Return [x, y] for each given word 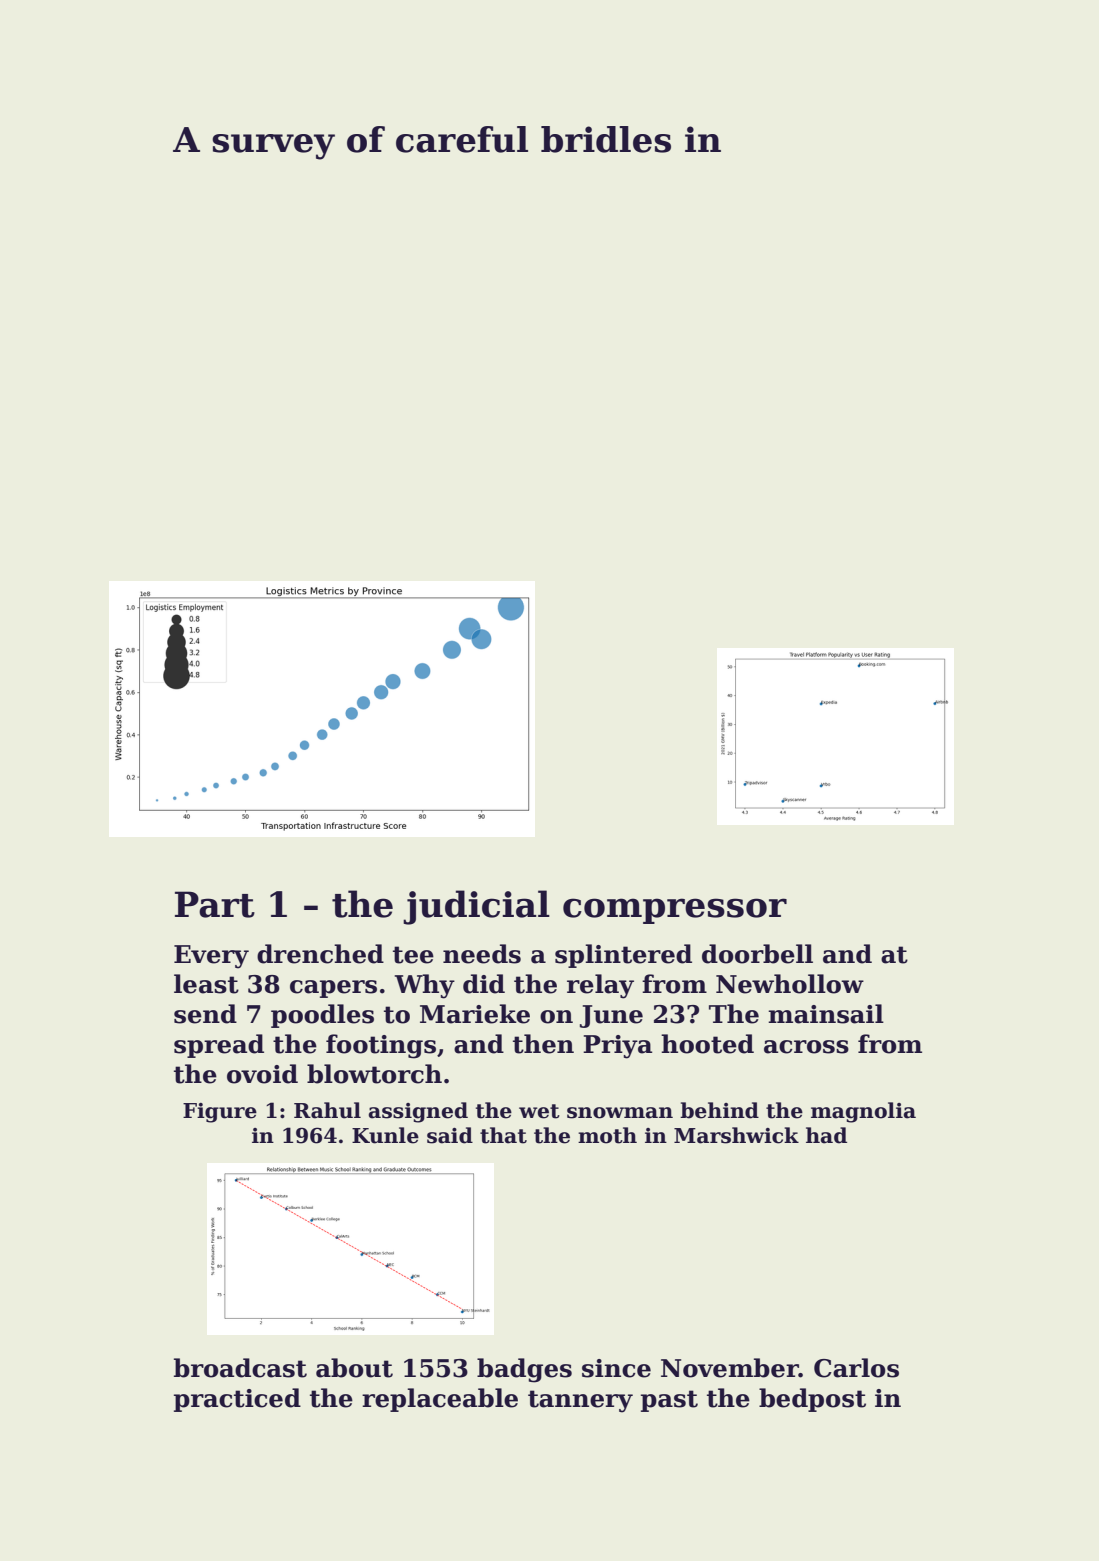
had [826, 1135]
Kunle [385, 1135]
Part [215, 904]
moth [607, 1135]
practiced [237, 1400]
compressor [675, 911]
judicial [476, 907]
